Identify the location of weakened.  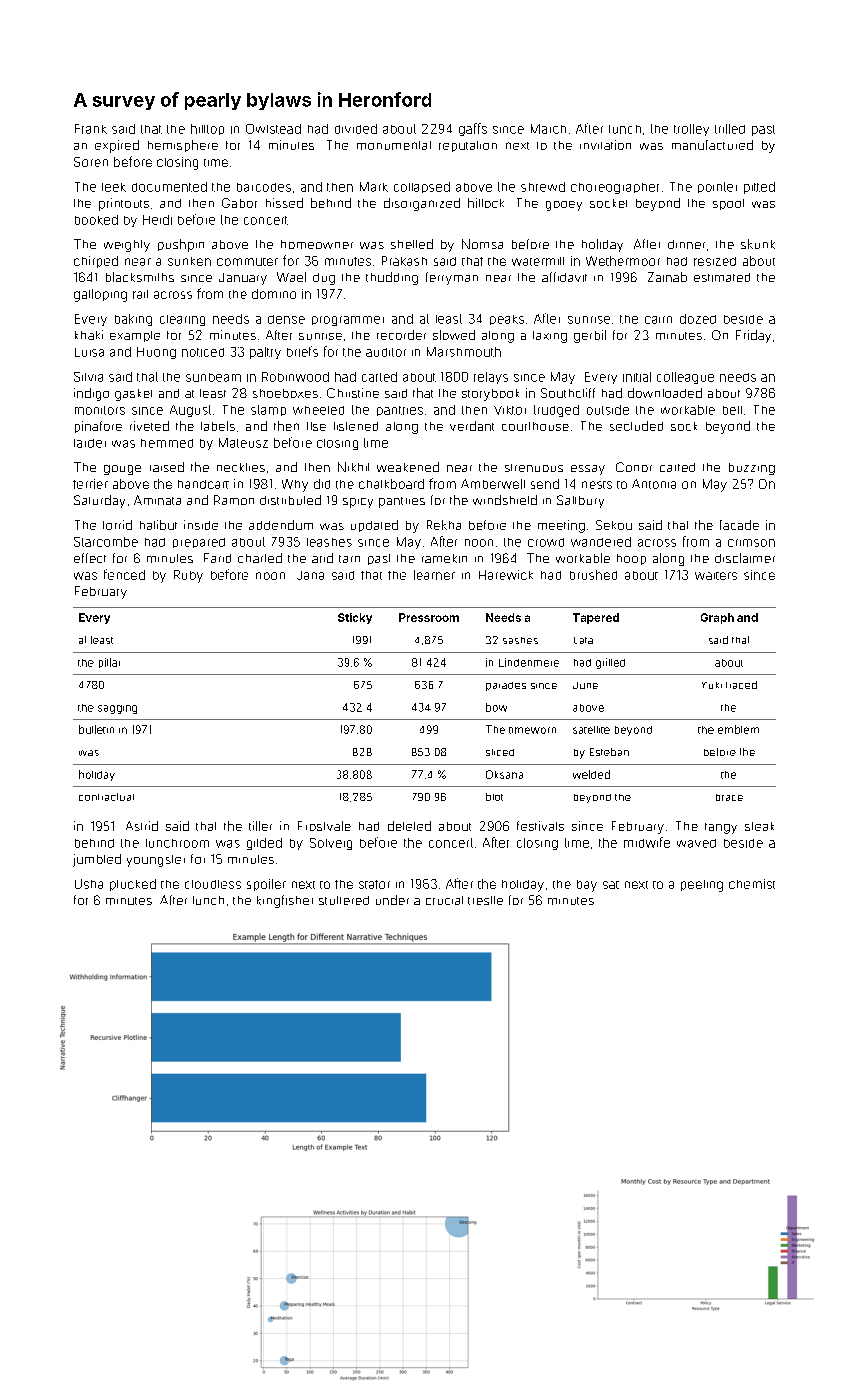
(408, 467).
